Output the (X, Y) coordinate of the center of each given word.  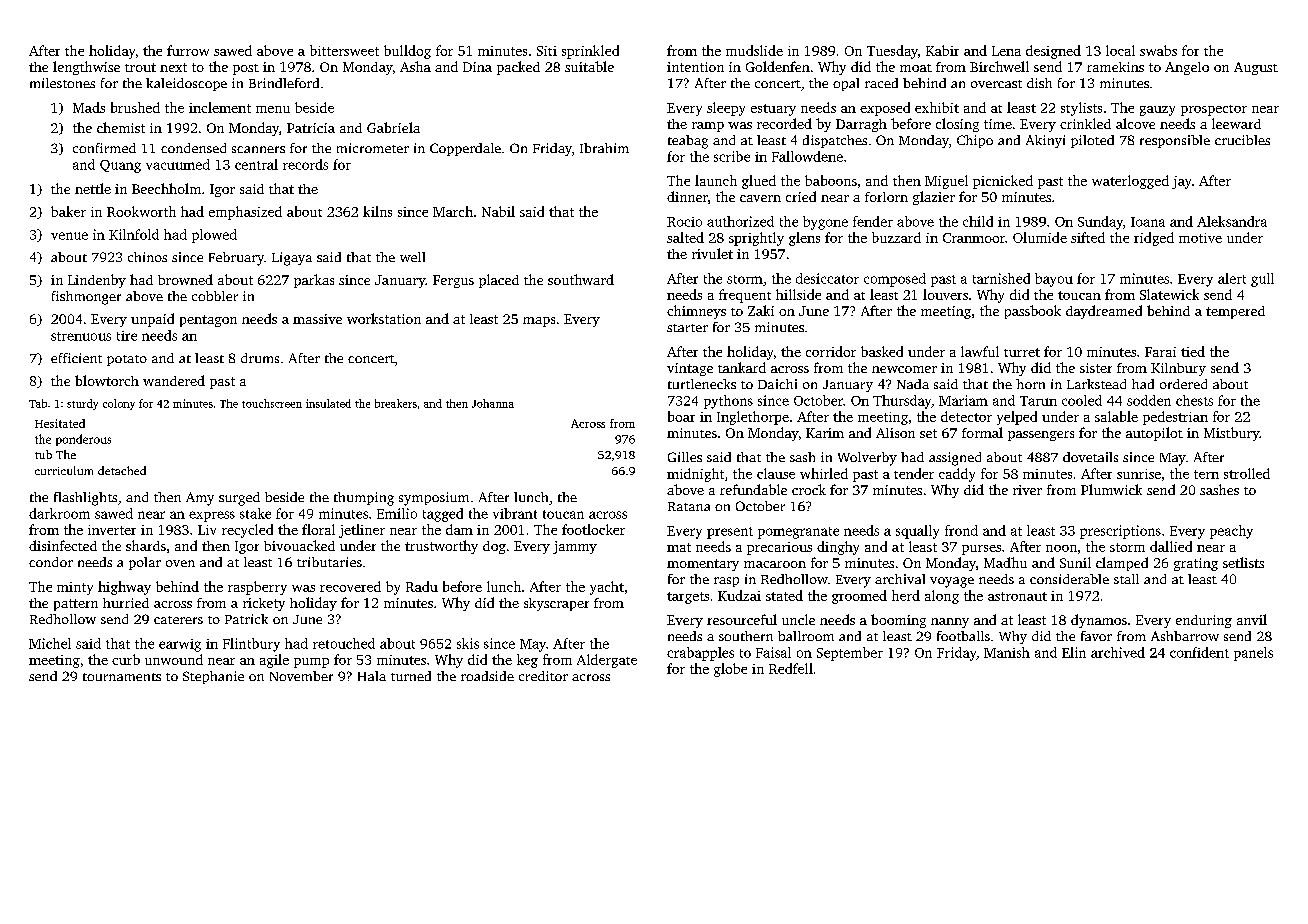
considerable (1069, 579)
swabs (1158, 50)
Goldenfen (778, 66)
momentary (703, 565)
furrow (188, 50)
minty (75, 588)
